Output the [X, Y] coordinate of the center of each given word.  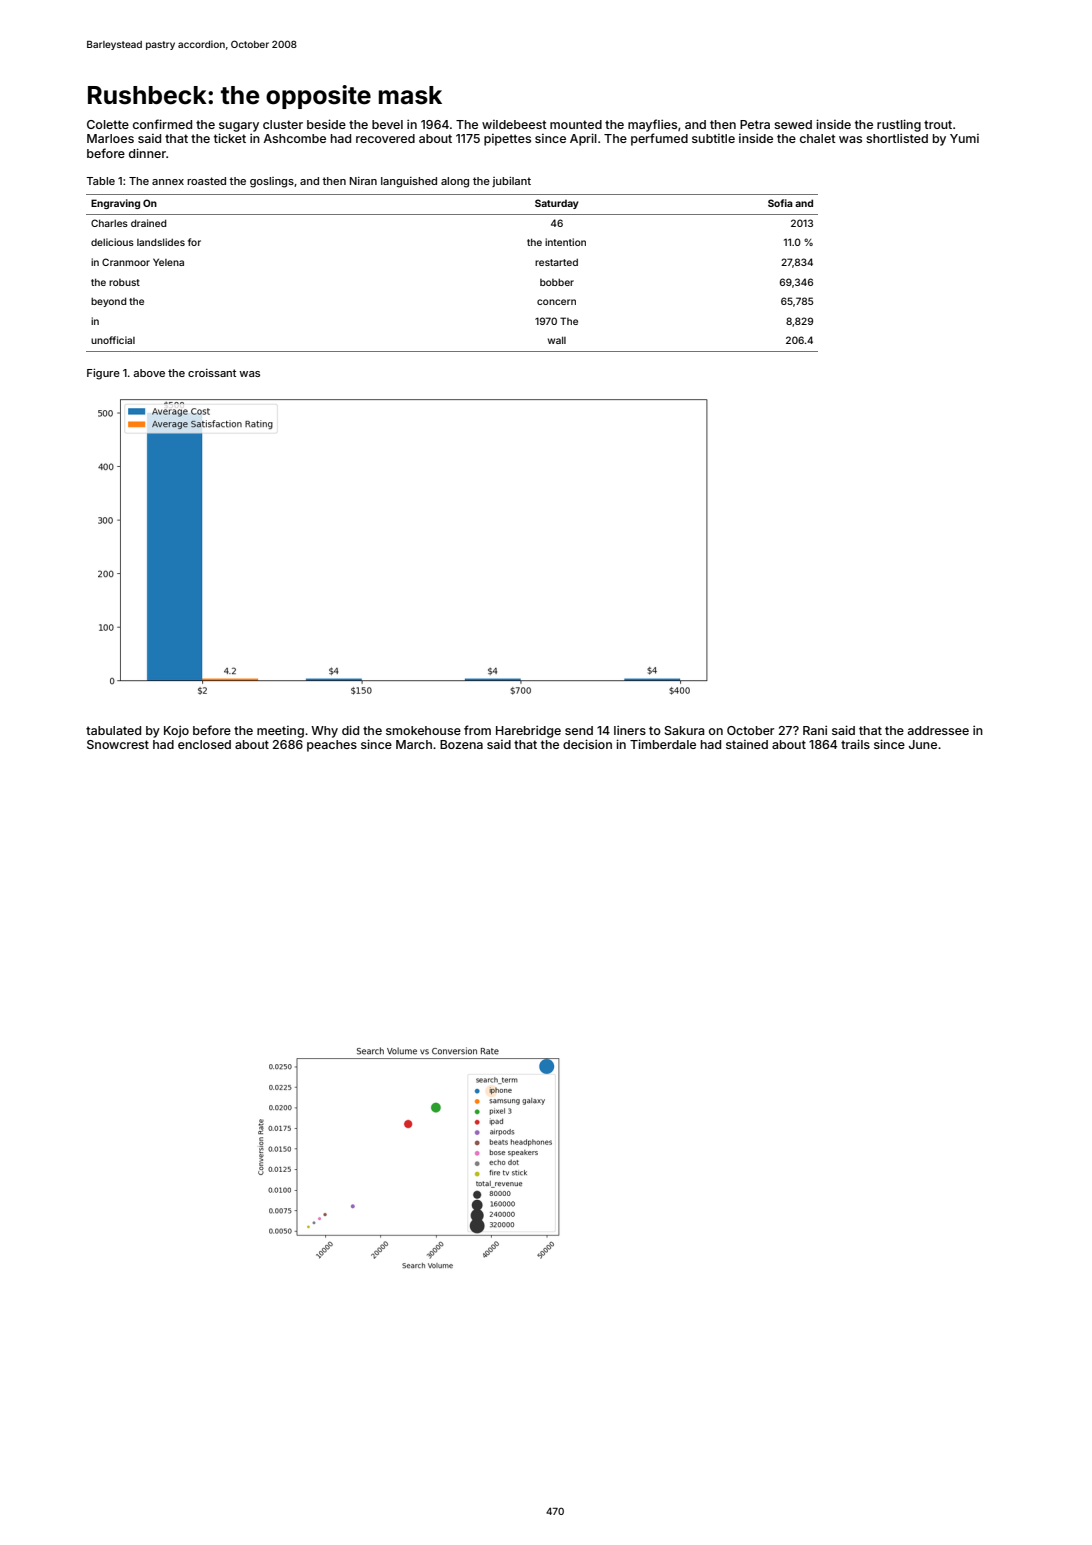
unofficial [113, 340]
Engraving [115, 204]
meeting [280, 732]
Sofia [780, 203]
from [477, 730]
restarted [556, 262]
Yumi [964, 138]
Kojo [176, 731]
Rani [815, 730]
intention [565, 242]
